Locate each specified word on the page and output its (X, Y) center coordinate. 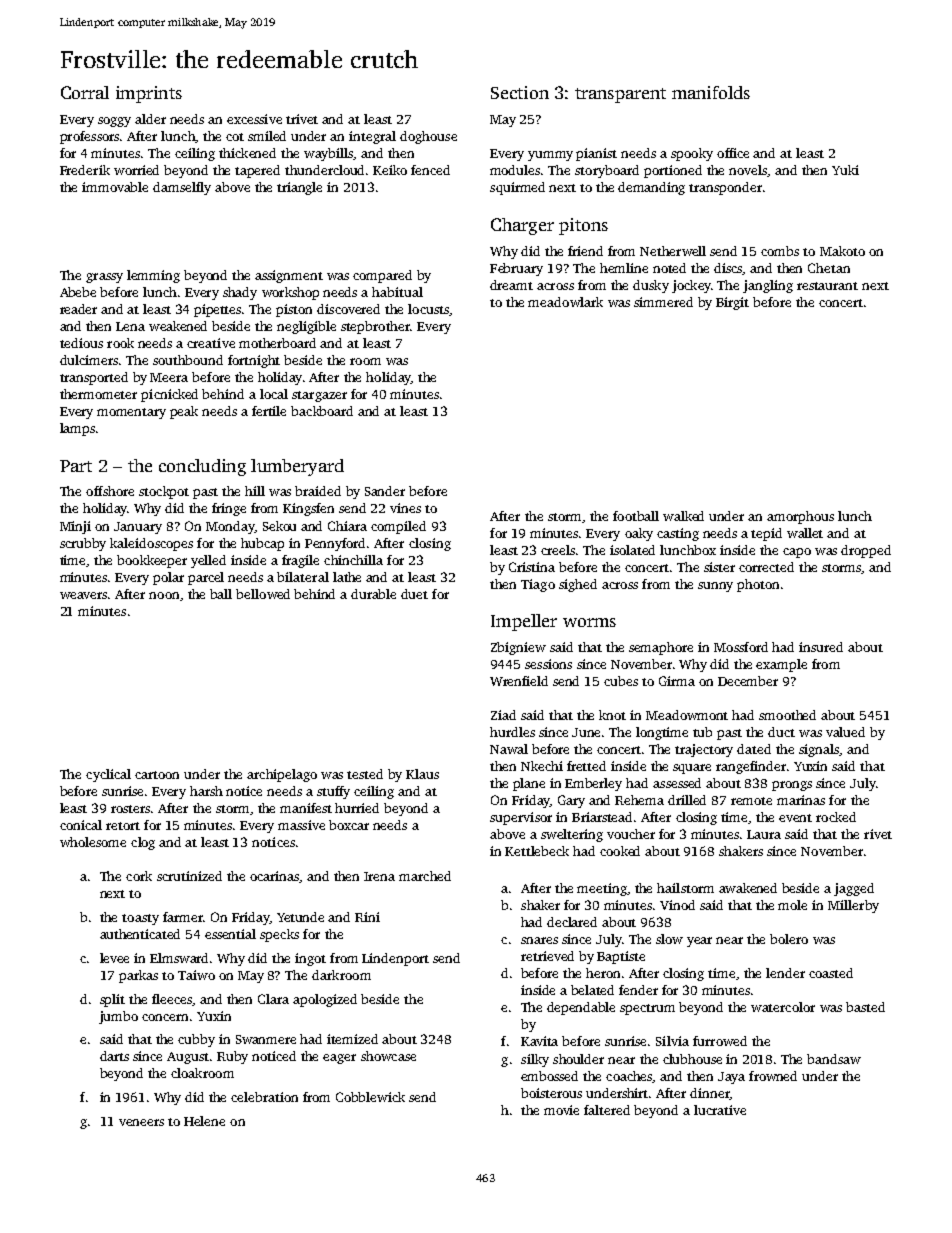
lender (785, 973)
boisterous (551, 1093)
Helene (204, 1121)
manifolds (711, 92)
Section (520, 92)
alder (150, 119)
